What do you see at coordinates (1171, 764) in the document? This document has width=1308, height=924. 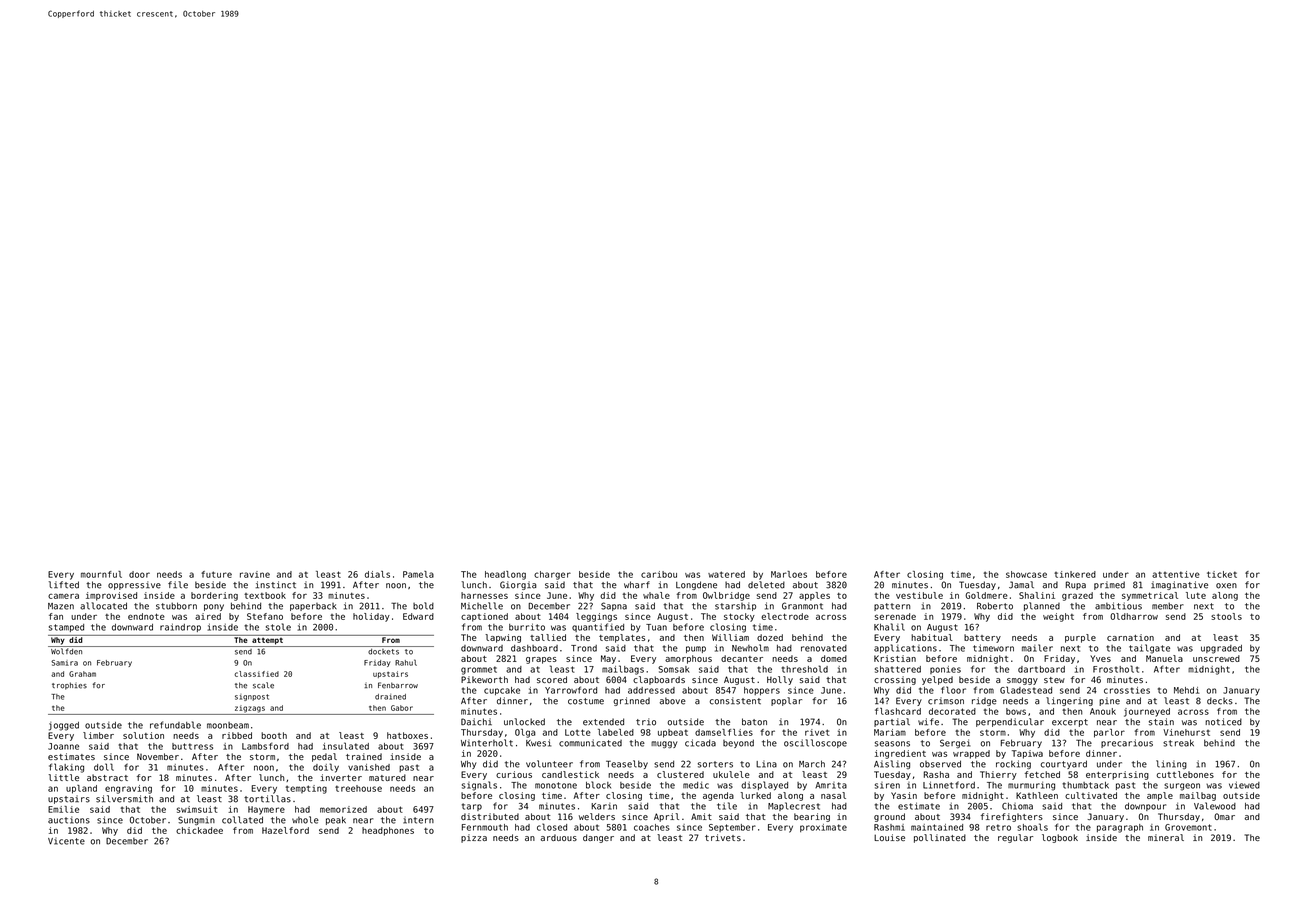 I see `lining` at bounding box center [1171, 764].
